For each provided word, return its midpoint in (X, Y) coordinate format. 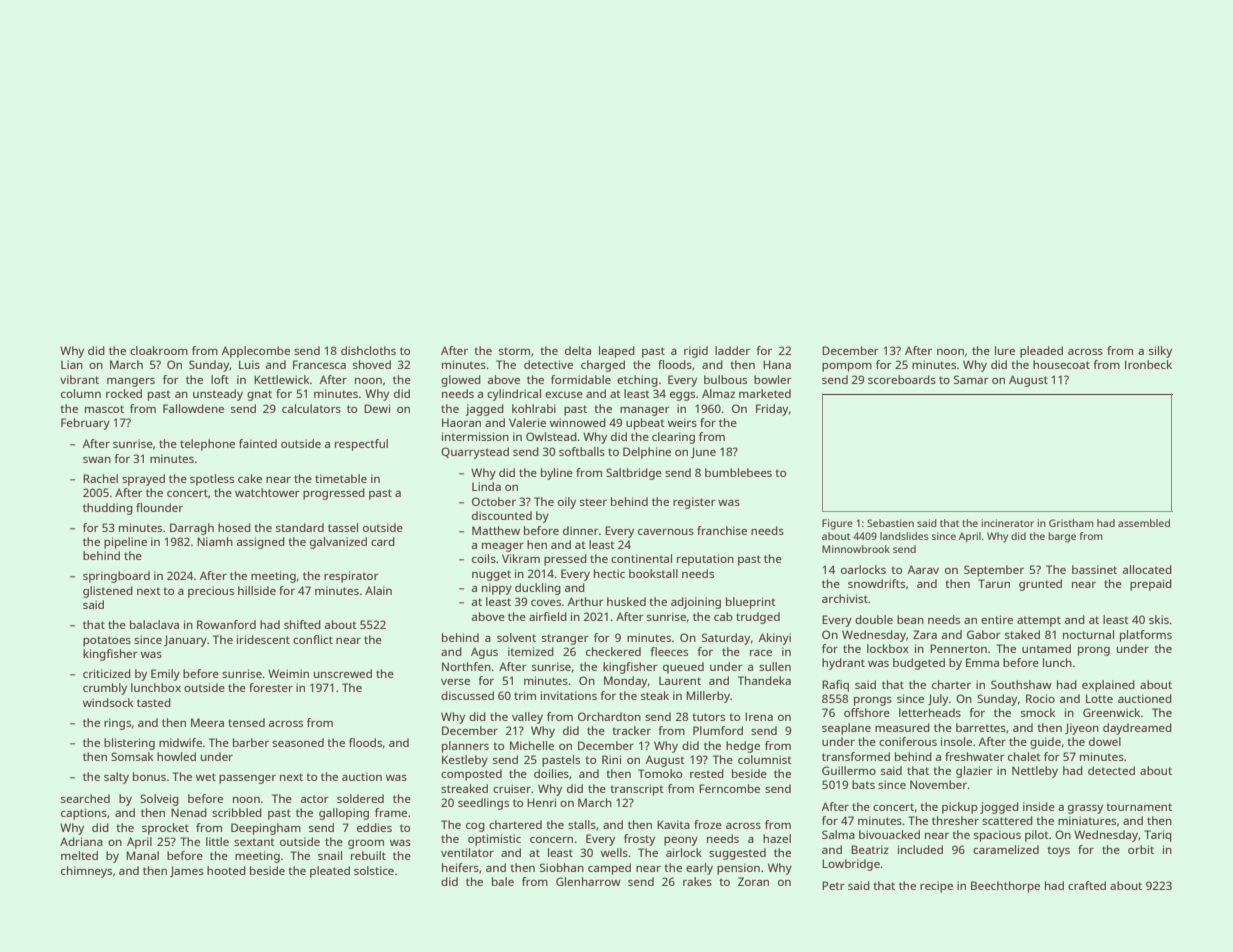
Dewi (377, 408)
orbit (1141, 849)
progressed (334, 494)
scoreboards (902, 379)
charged (603, 366)
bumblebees (738, 472)
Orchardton (609, 716)
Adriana (81, 841)
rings (117, 724)
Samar (971, 379)
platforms (1146, 636)
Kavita (673, 824)
